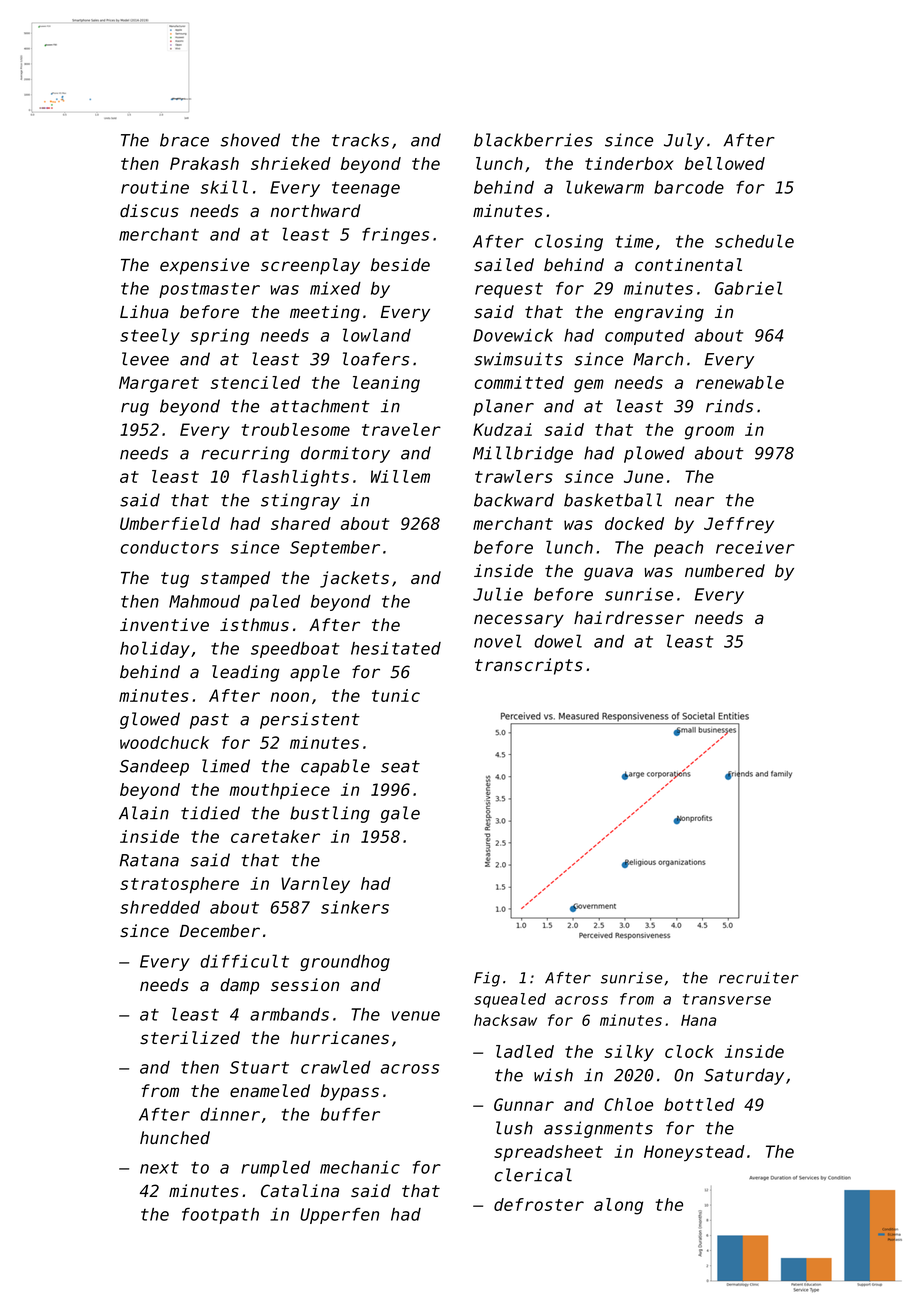 The height and width of the document is (1314, 924). What do you see at coordinates (339, 1216) in the document?
I see `Upperfen` at bounding box center [339, 1216].
